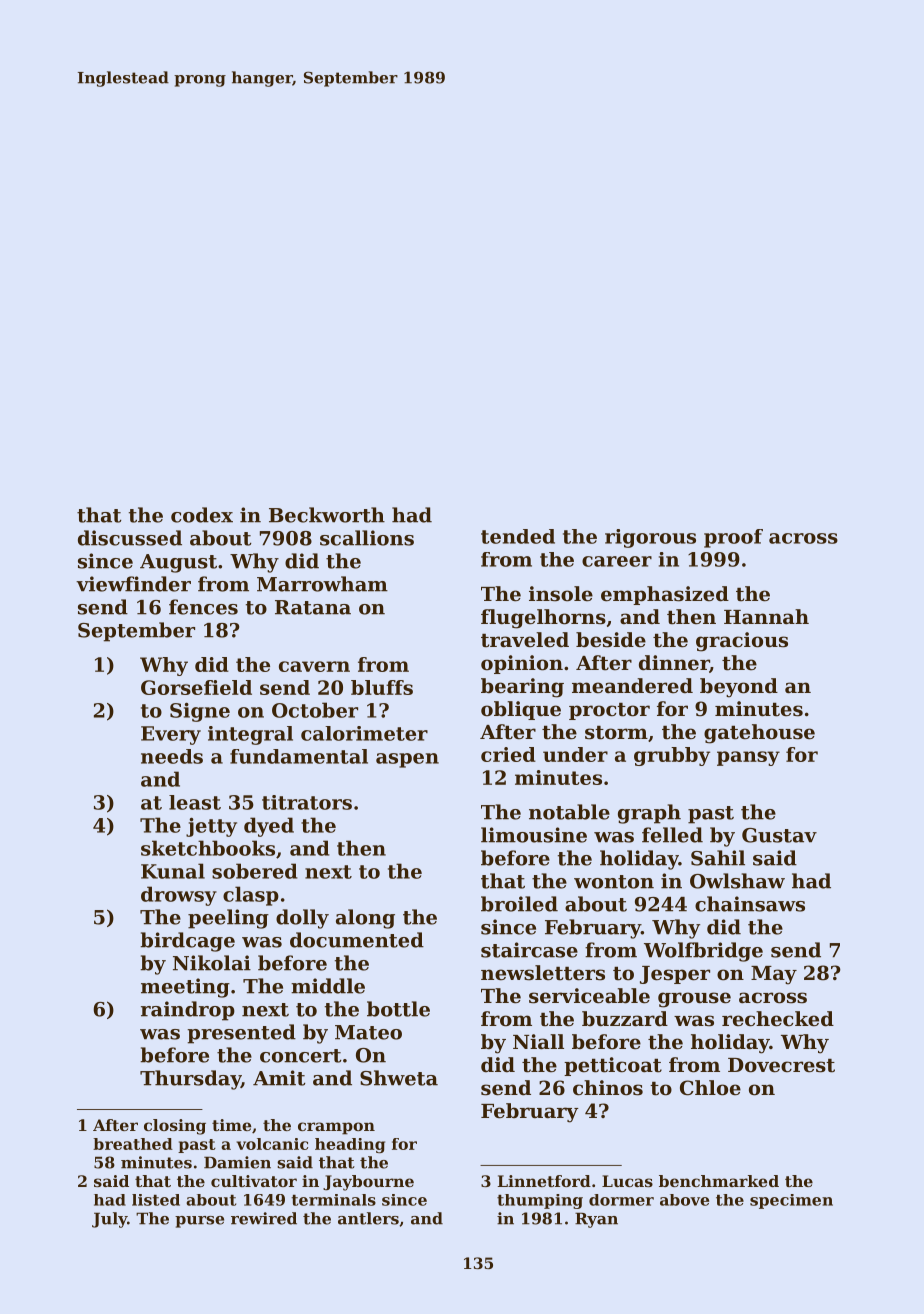 Image resolution: width=924 pixels, height=1314 pixels. Describe the element at coordinates (596, 1220) in the page. I see `Ryan` at that location.
